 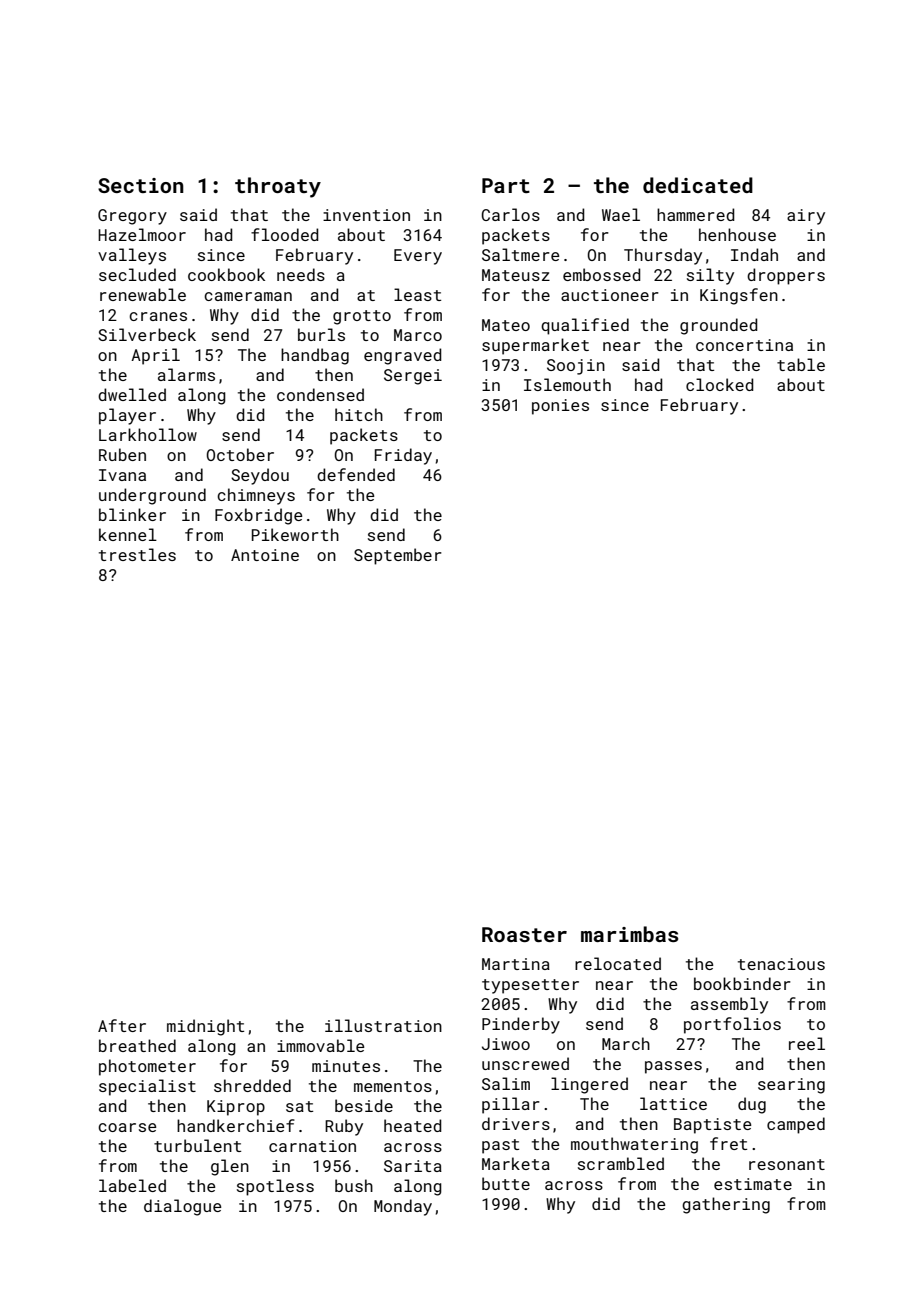 I want to click on underground, so click(x=152, y=496).
